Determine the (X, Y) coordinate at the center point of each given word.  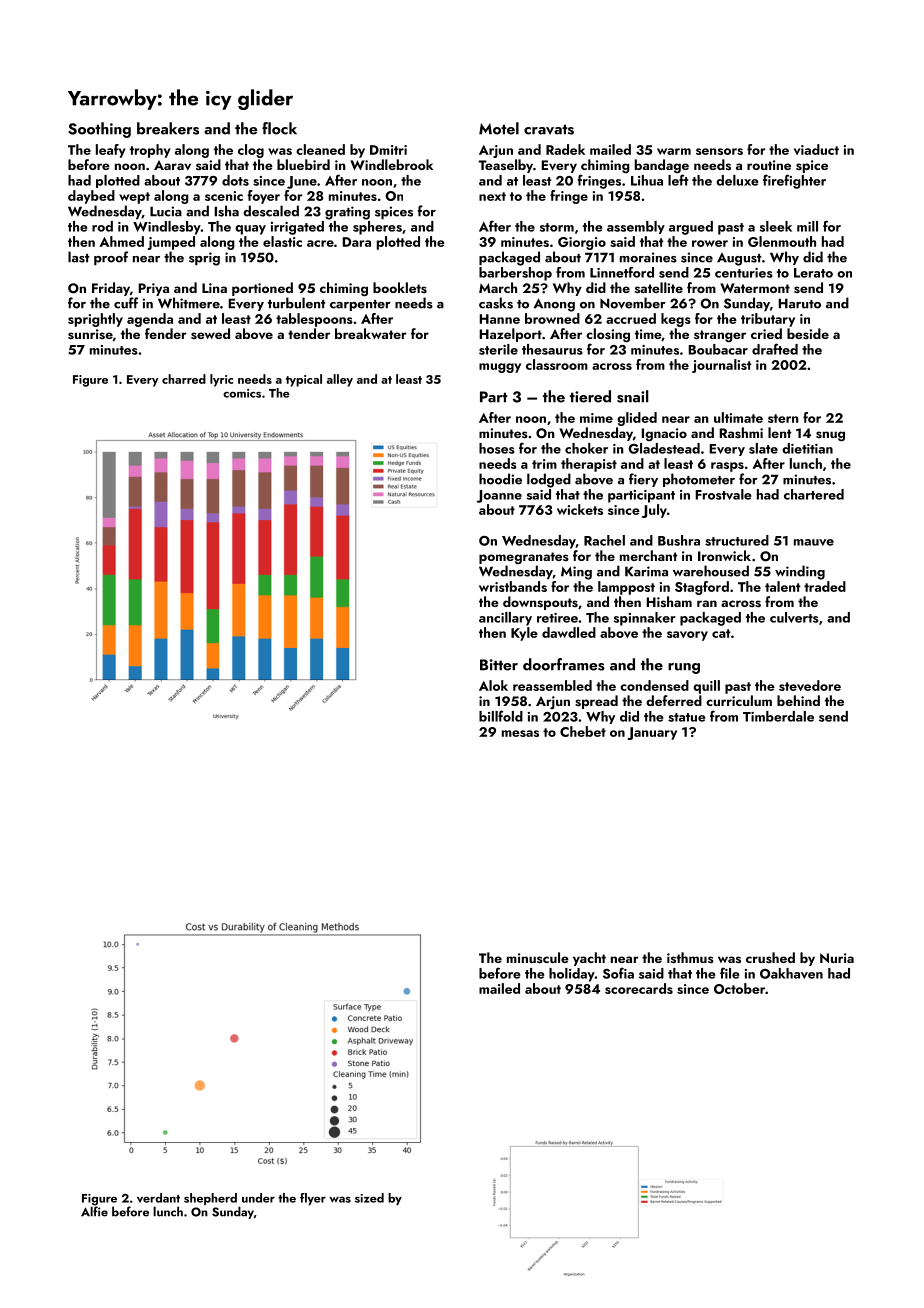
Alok (493, 685)
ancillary (505, 619)
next (492, 196)
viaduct (816, 149)
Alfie (94, 1211)
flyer (313, 1199)
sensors (719, 151)
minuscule (538, 957)
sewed (210, 334)
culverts (794, 617)
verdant (158, 1198)
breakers (168, 128)
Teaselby (506, 166)
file (730, 973)
